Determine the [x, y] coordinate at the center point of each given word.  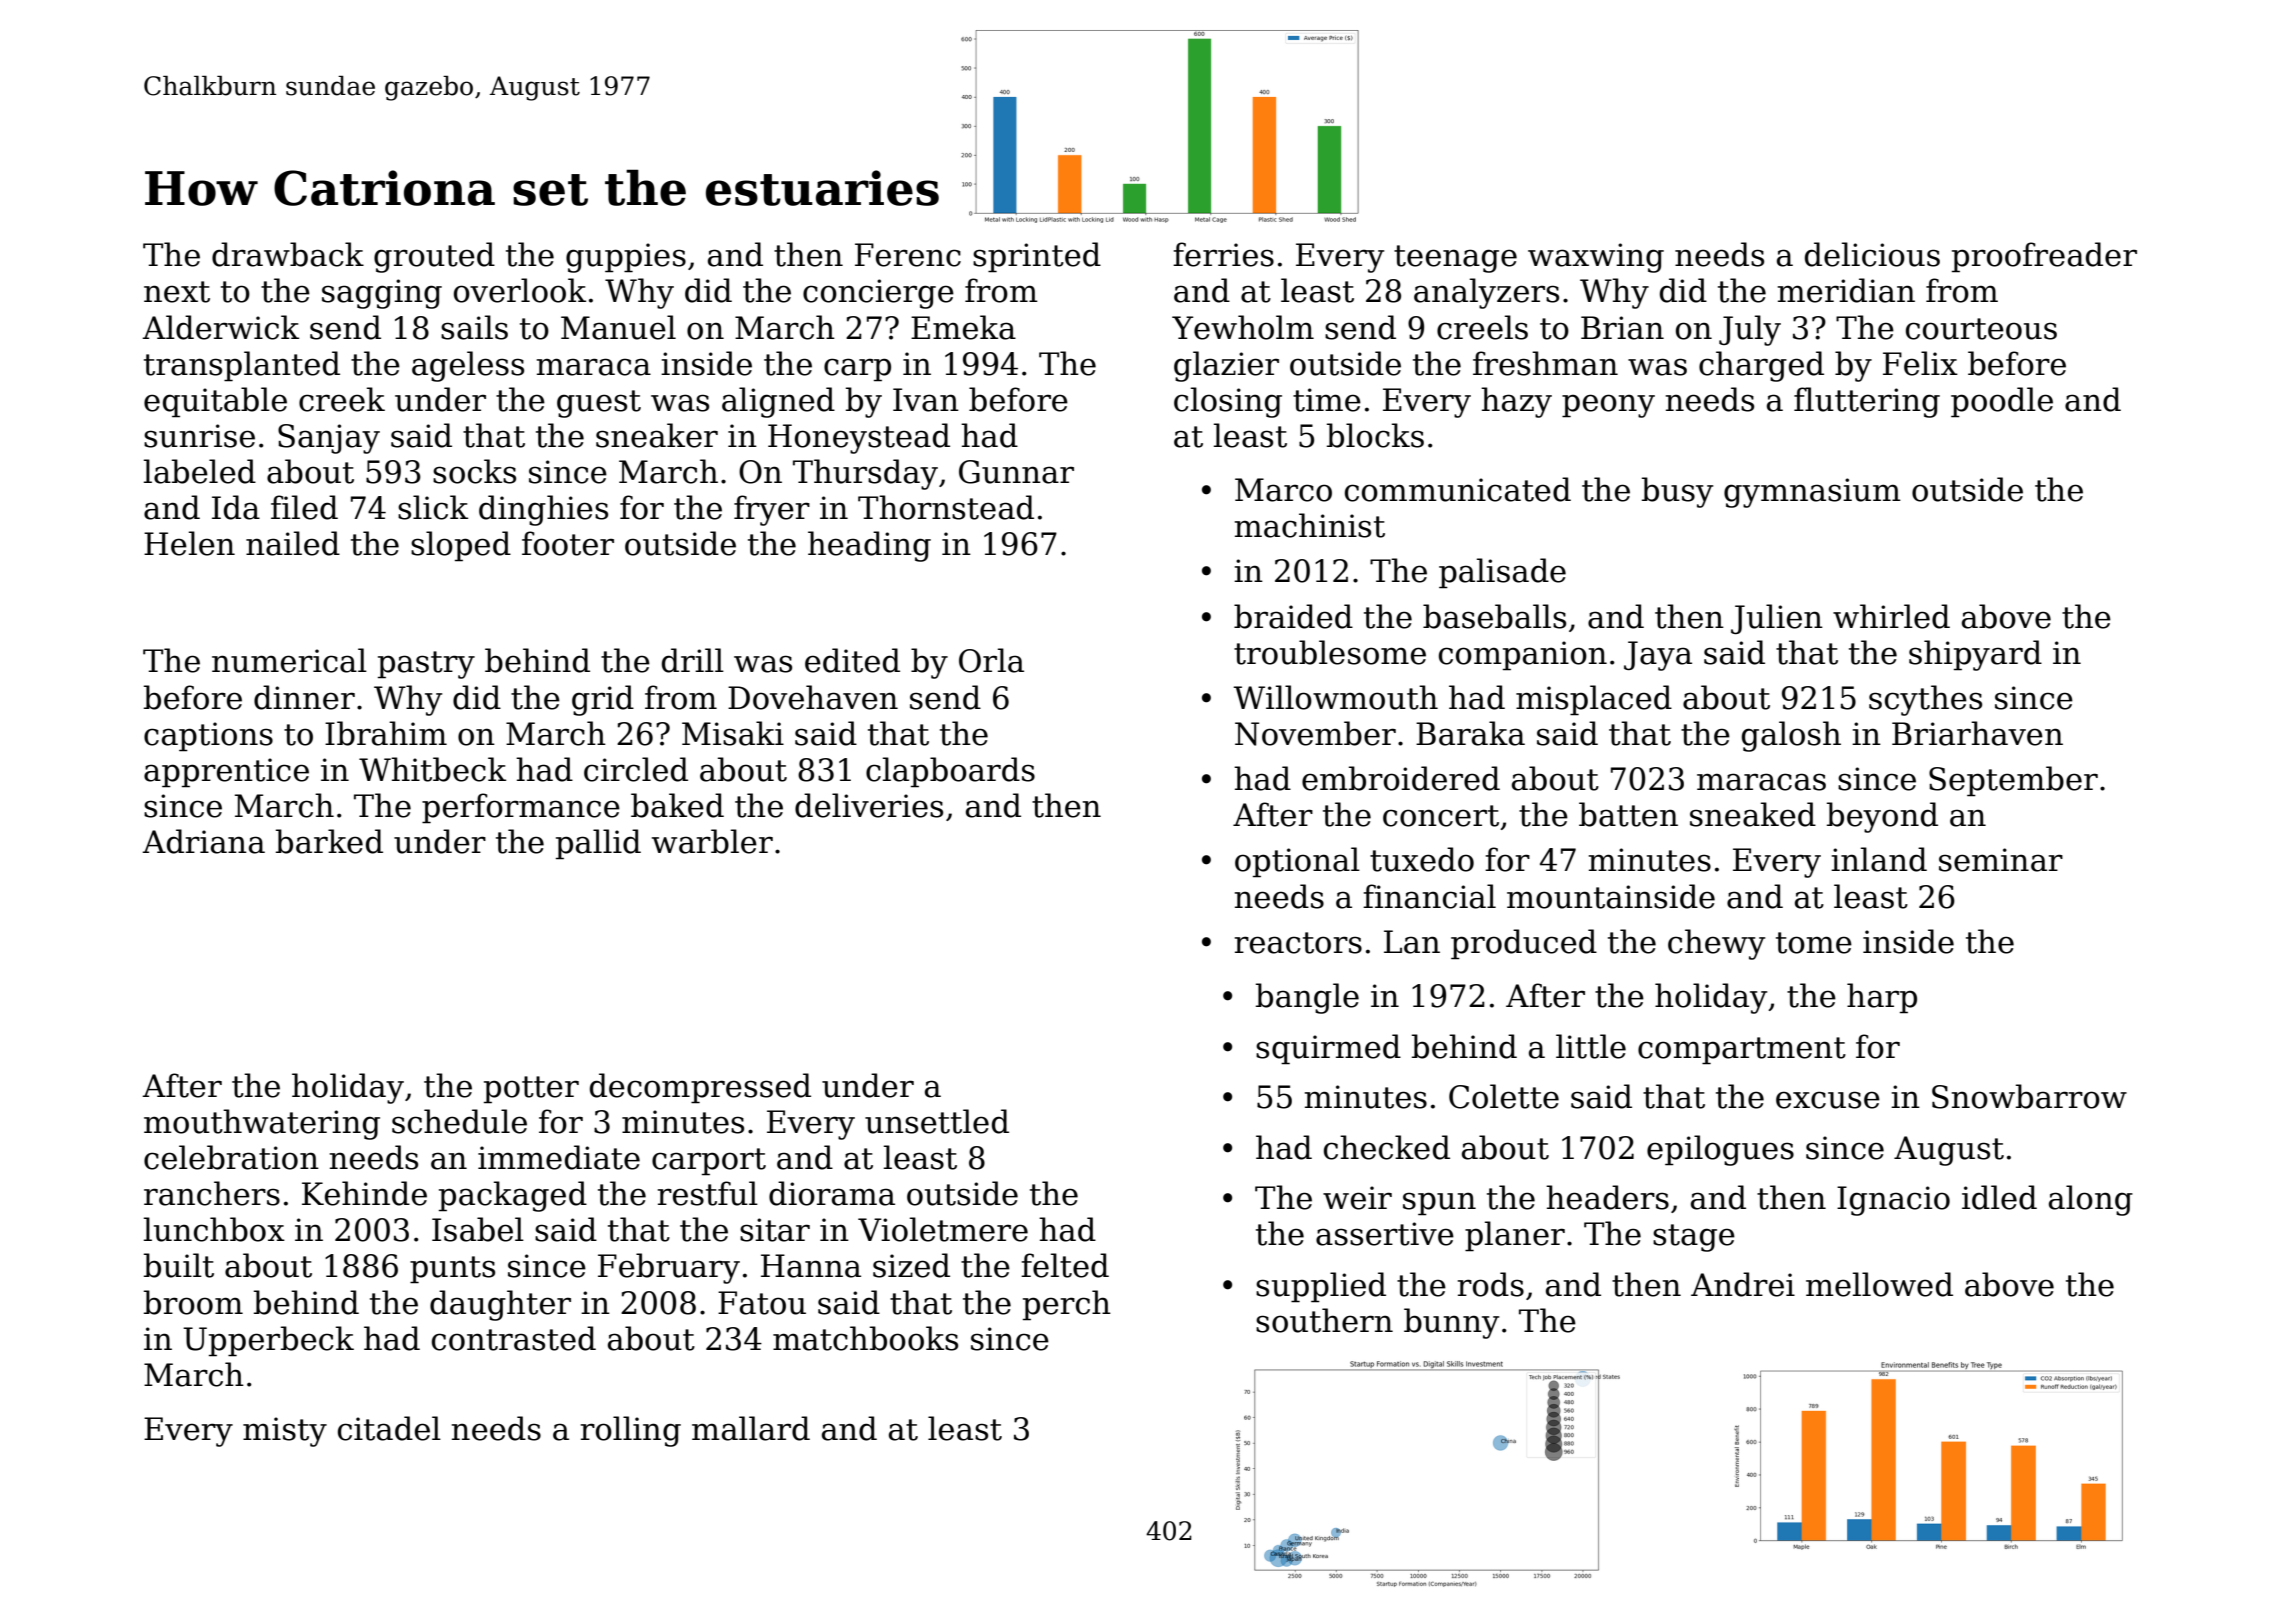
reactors [1298, 943]
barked [329, 841]
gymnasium [1812, 493]
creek [342, 399]
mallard [751, 1428]
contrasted [514, 1338]
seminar [2001, 860]
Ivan [926, 400]
